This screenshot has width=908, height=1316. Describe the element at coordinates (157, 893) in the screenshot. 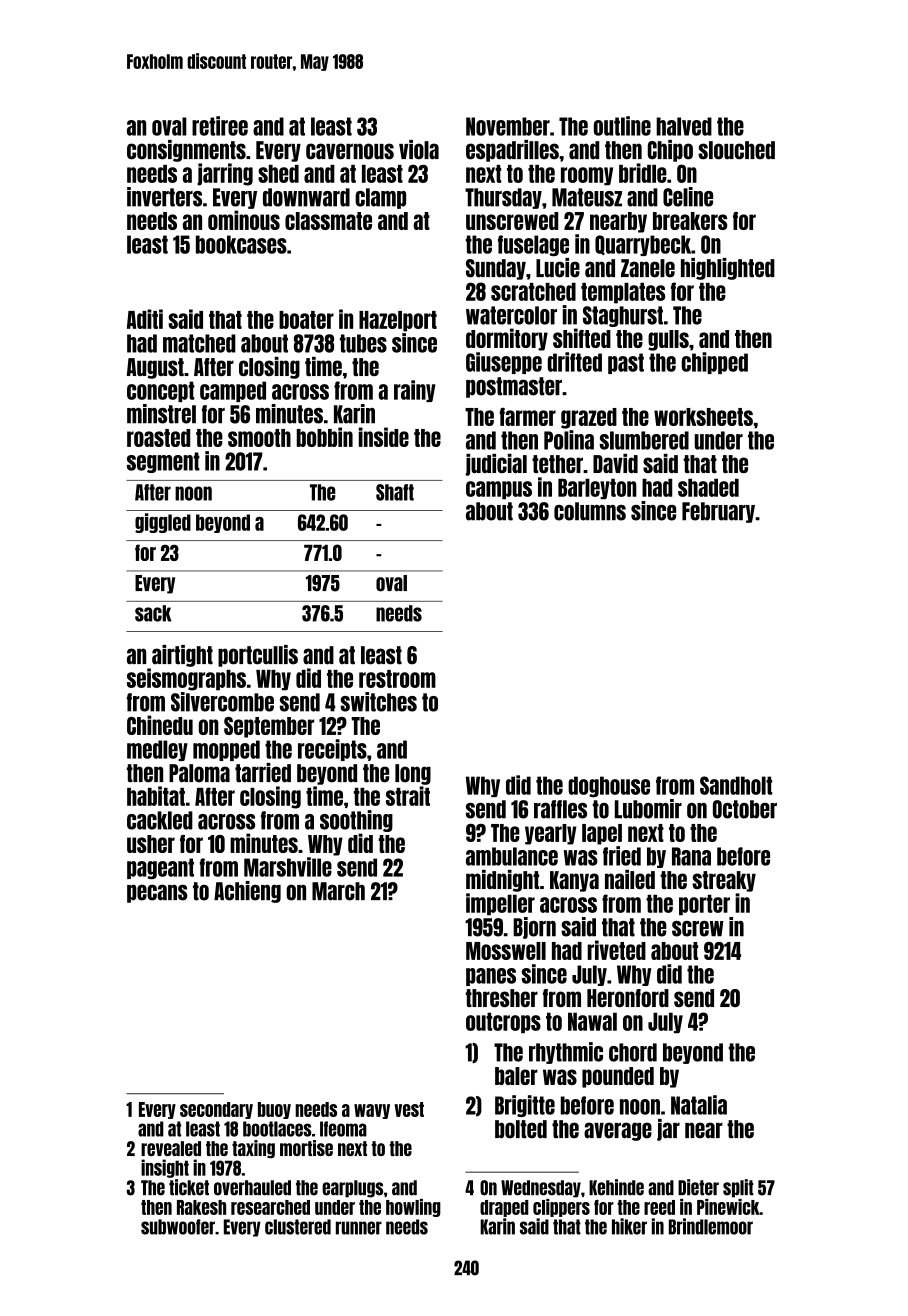

I see `pecans` at that location.
